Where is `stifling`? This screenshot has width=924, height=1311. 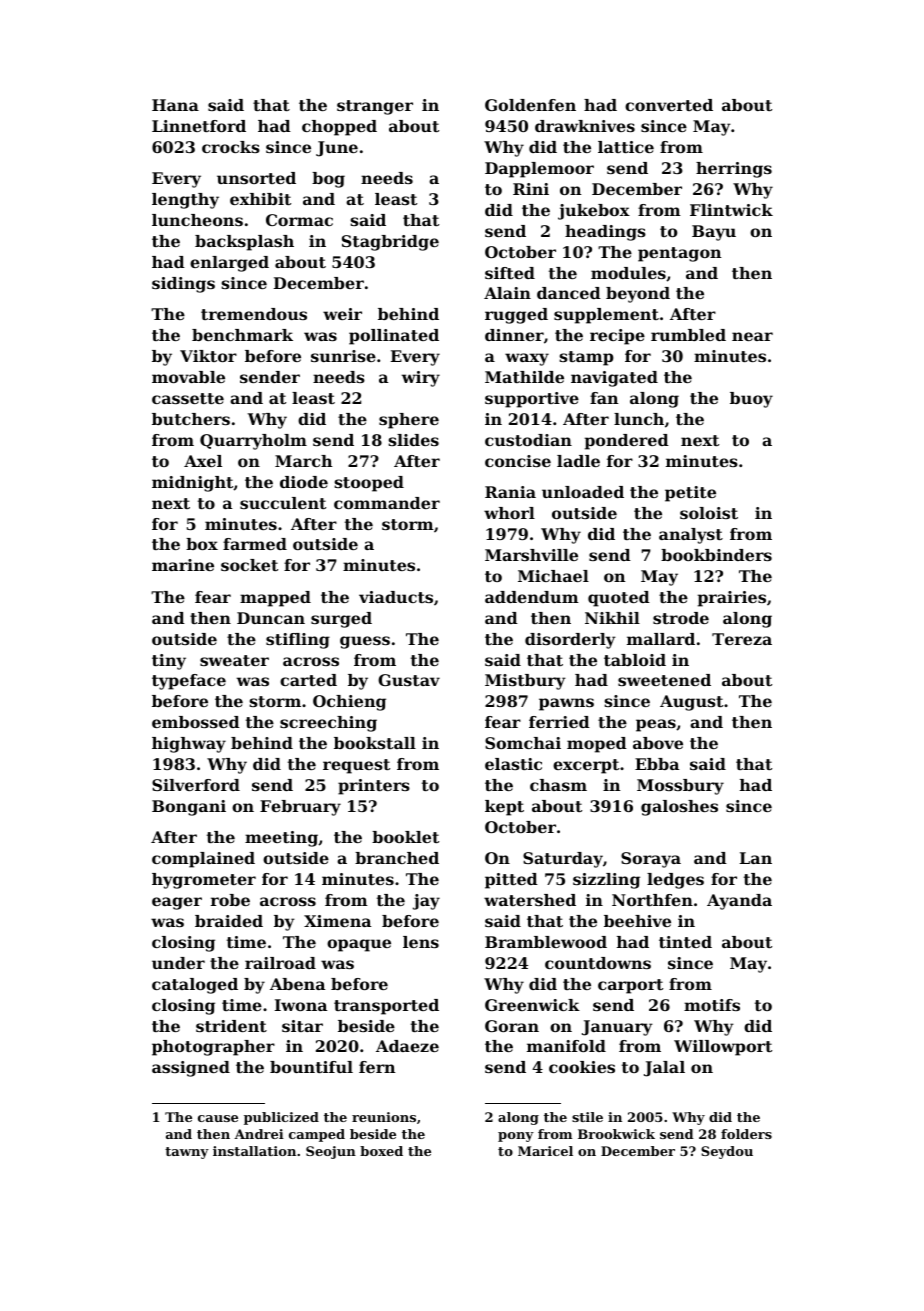 stifling is located at coordinates (298, 641).
